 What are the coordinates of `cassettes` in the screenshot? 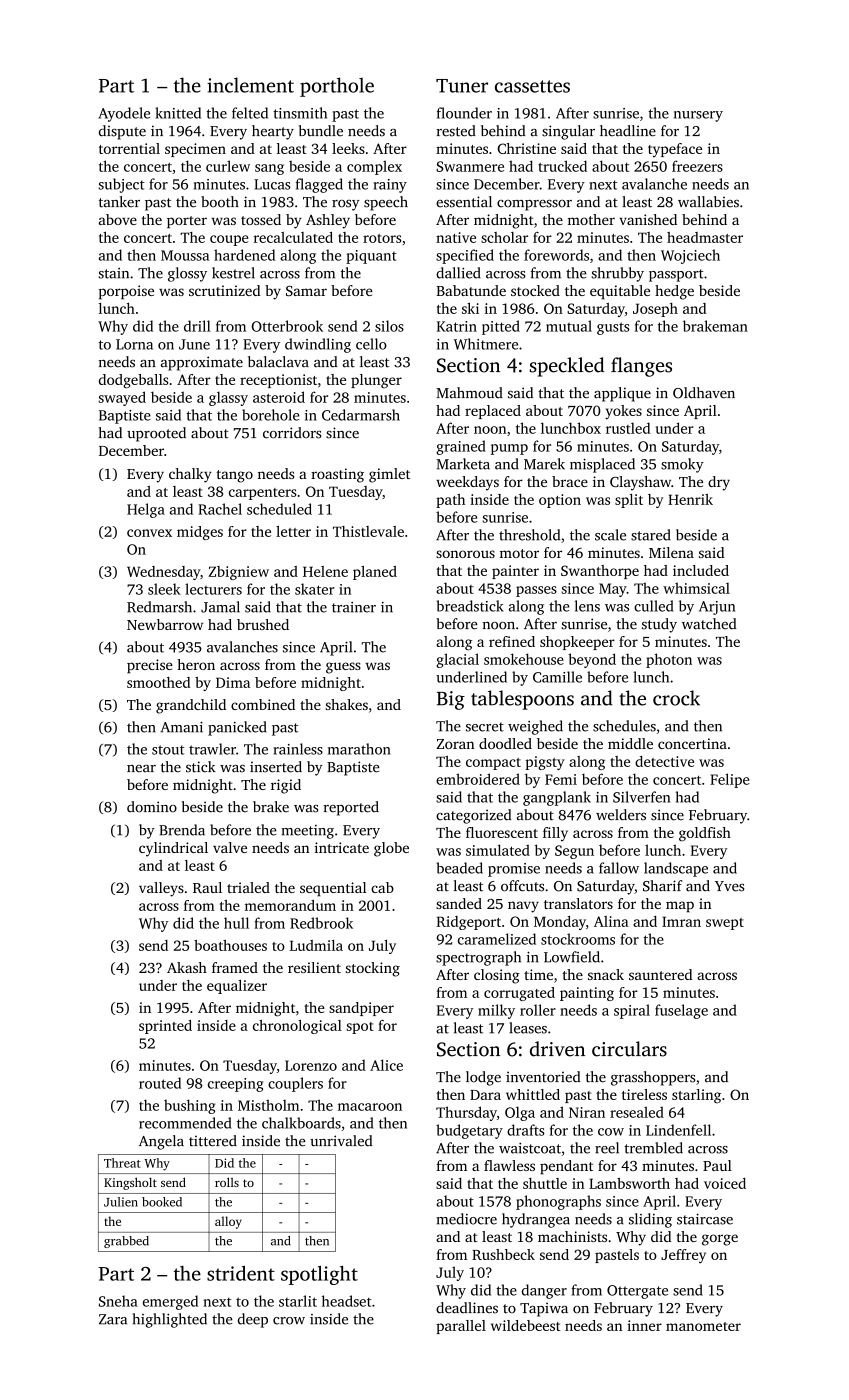 It's located at (532, 86).
